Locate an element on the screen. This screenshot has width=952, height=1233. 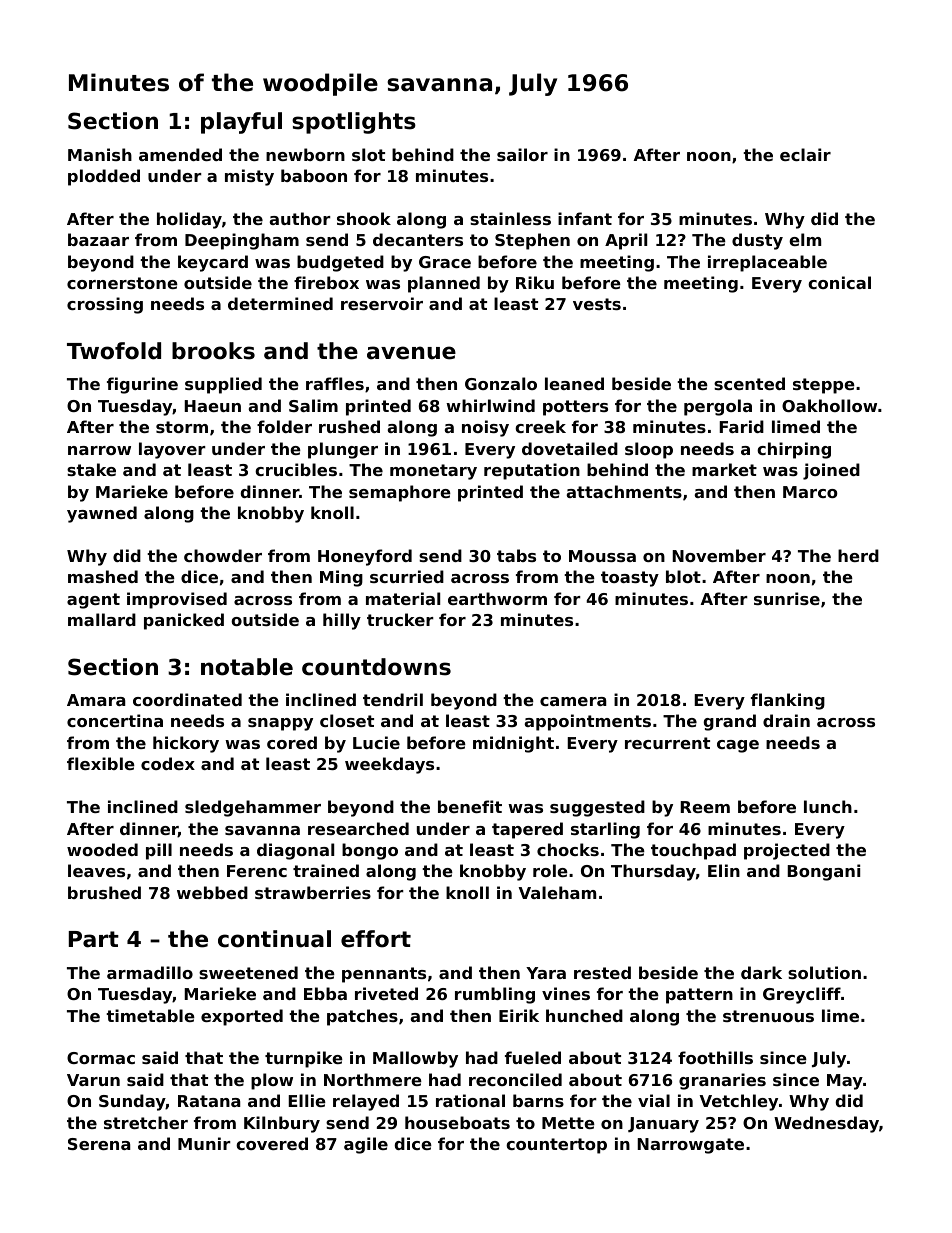
countertop is located at coordinates (556, 1146).
